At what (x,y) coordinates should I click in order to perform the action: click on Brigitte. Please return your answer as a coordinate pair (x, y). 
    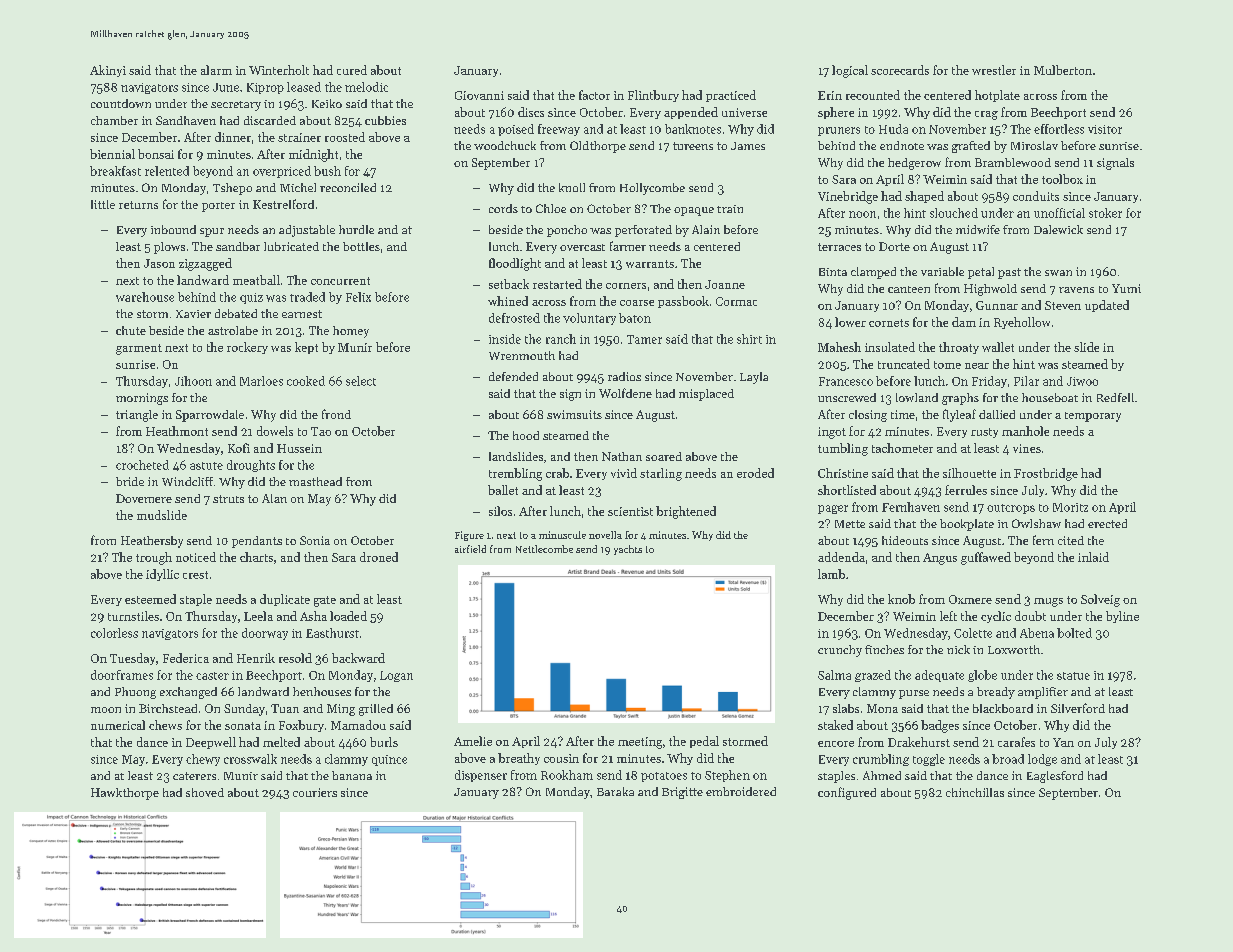
    Looking at the image, I should click on (682, 793).
